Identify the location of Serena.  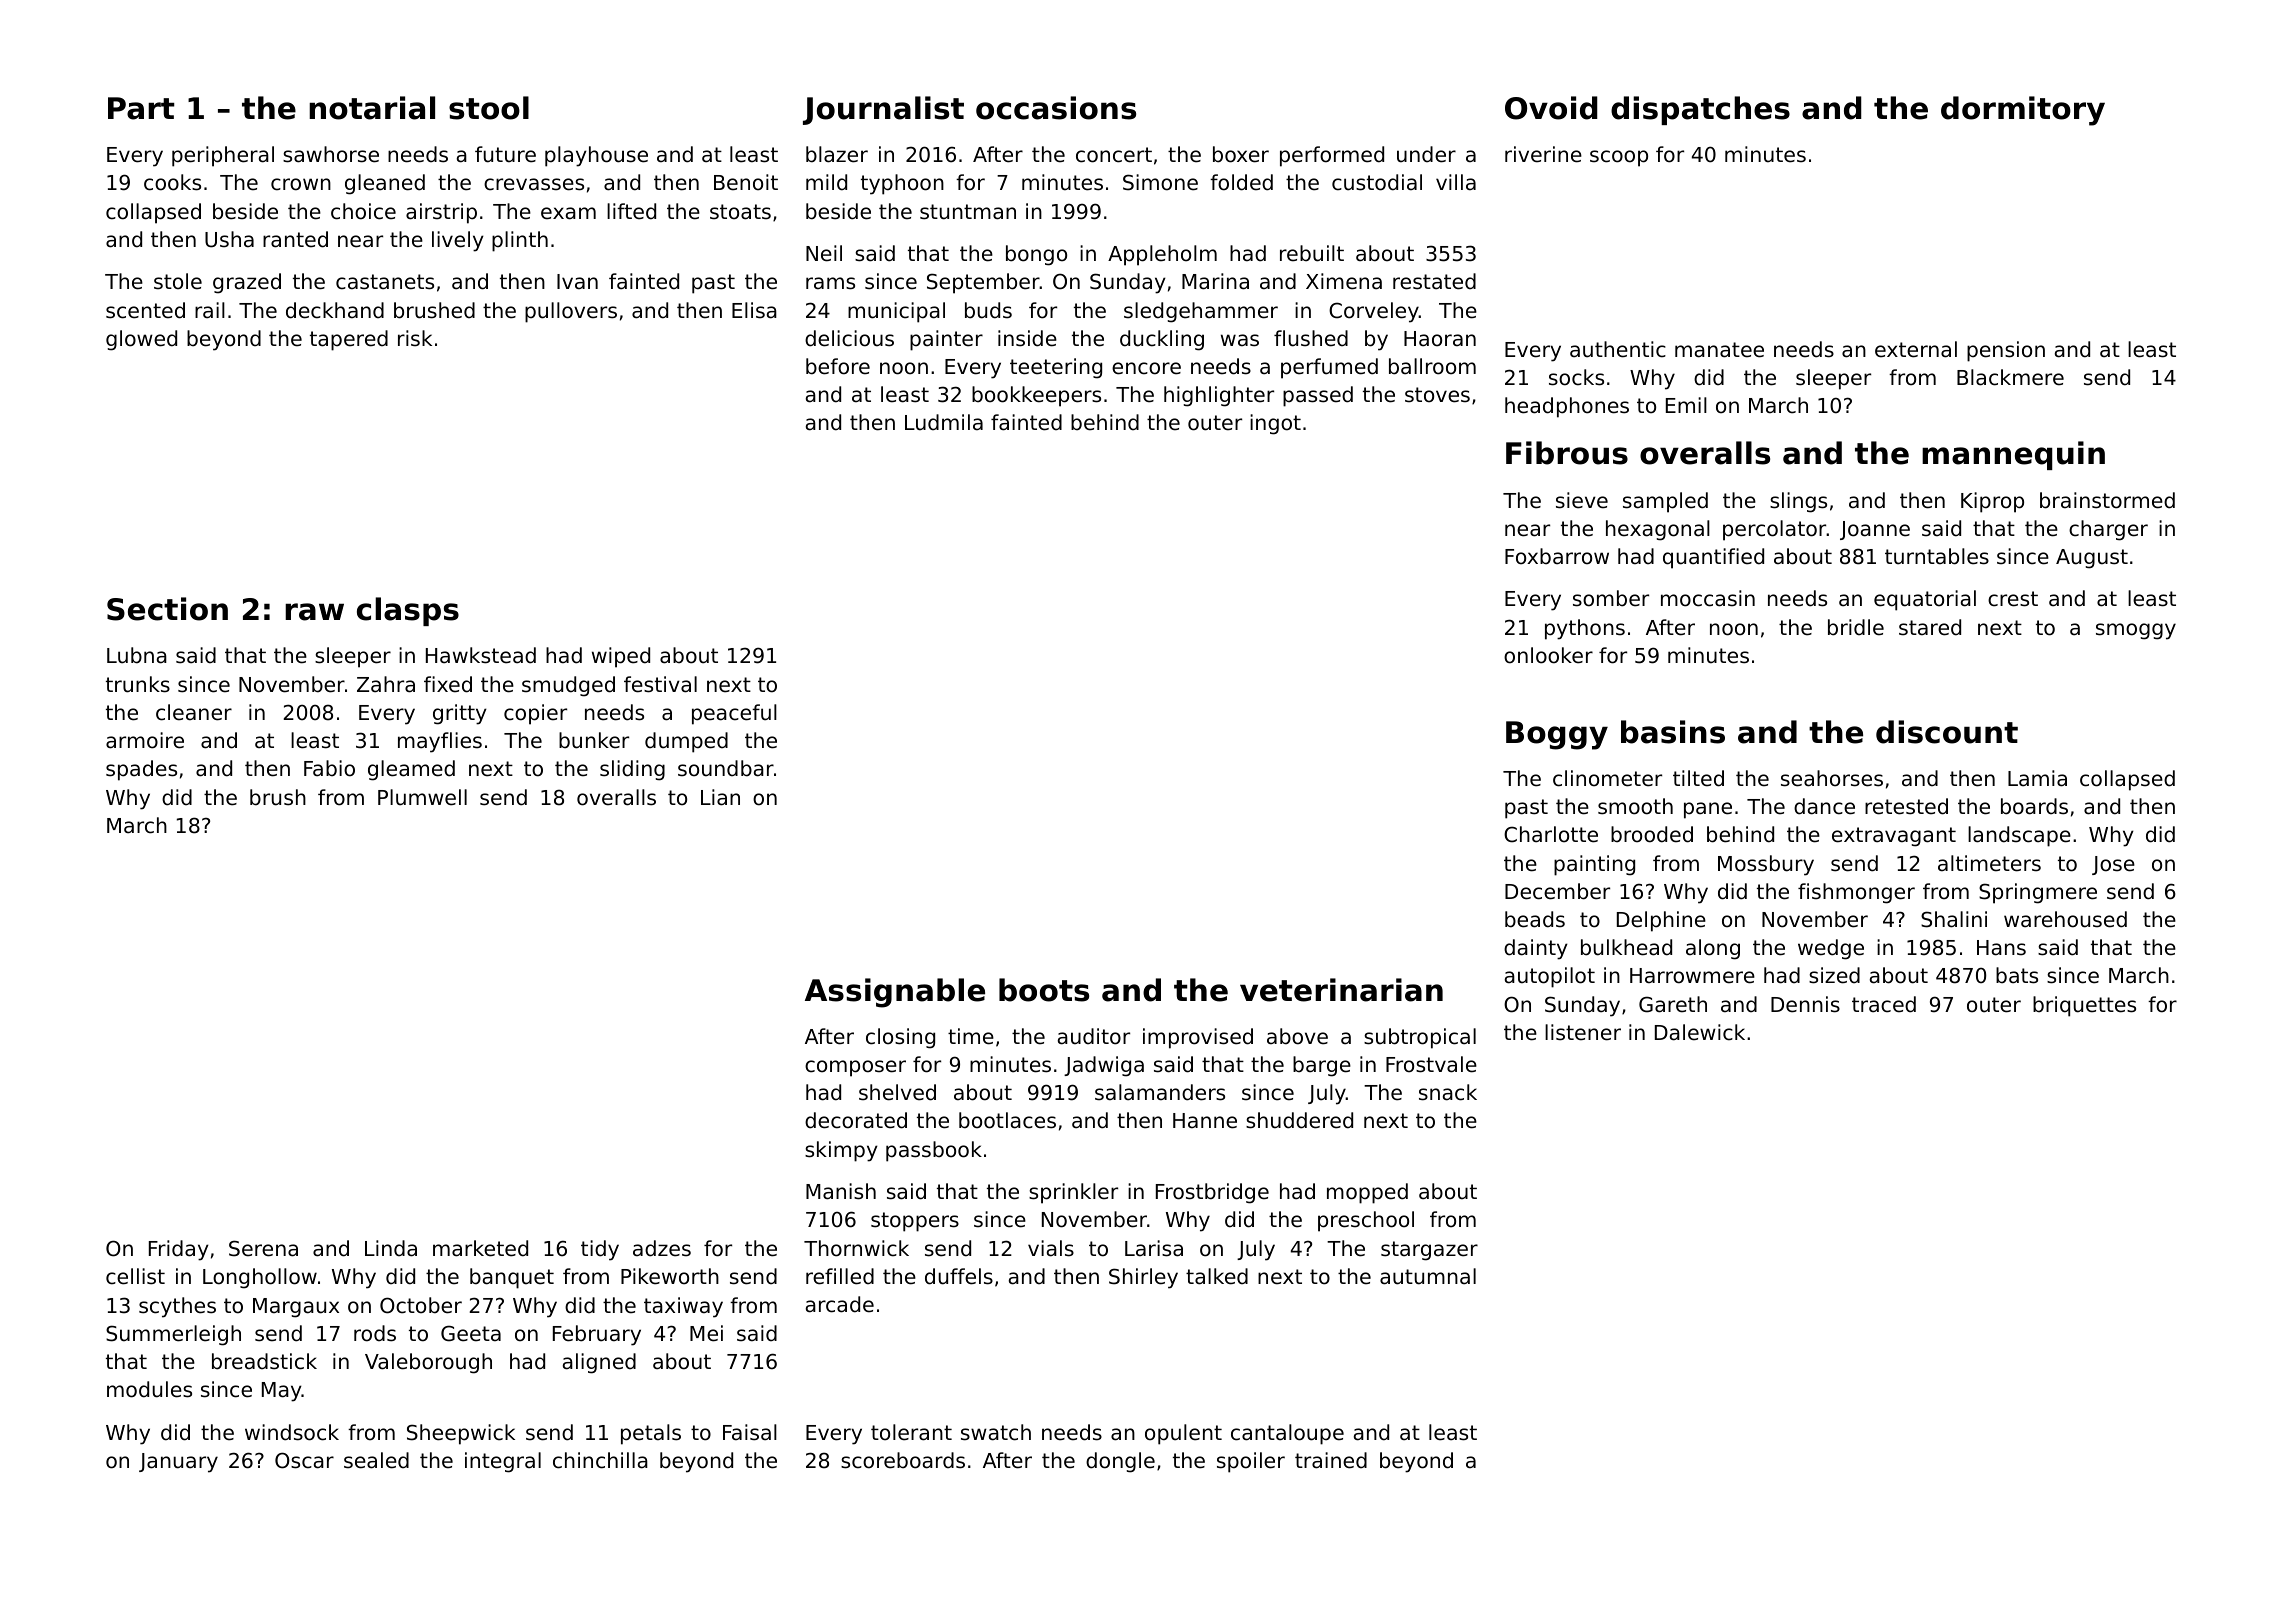
(263, 1248).
